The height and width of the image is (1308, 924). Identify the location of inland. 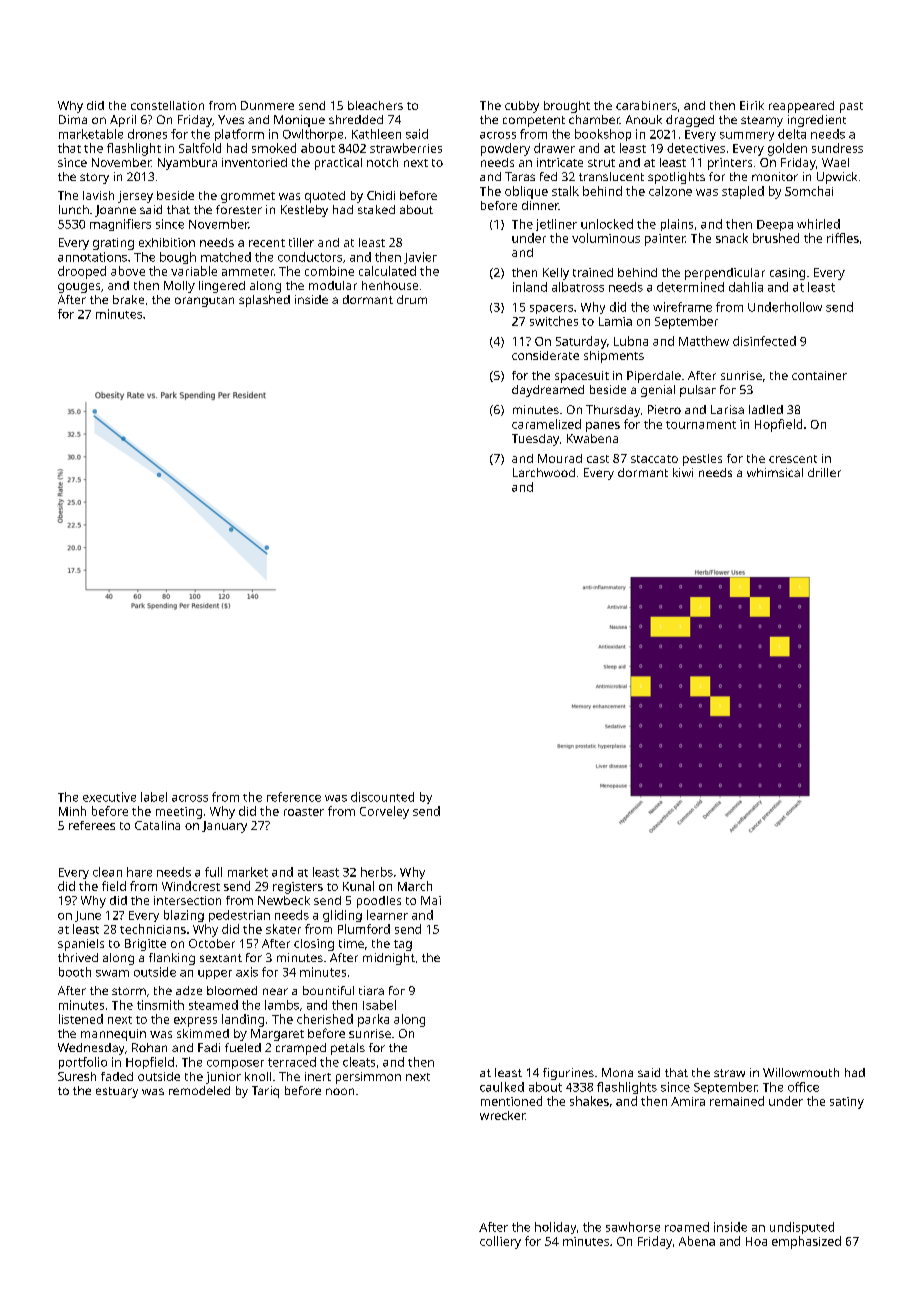
(530, 287).
